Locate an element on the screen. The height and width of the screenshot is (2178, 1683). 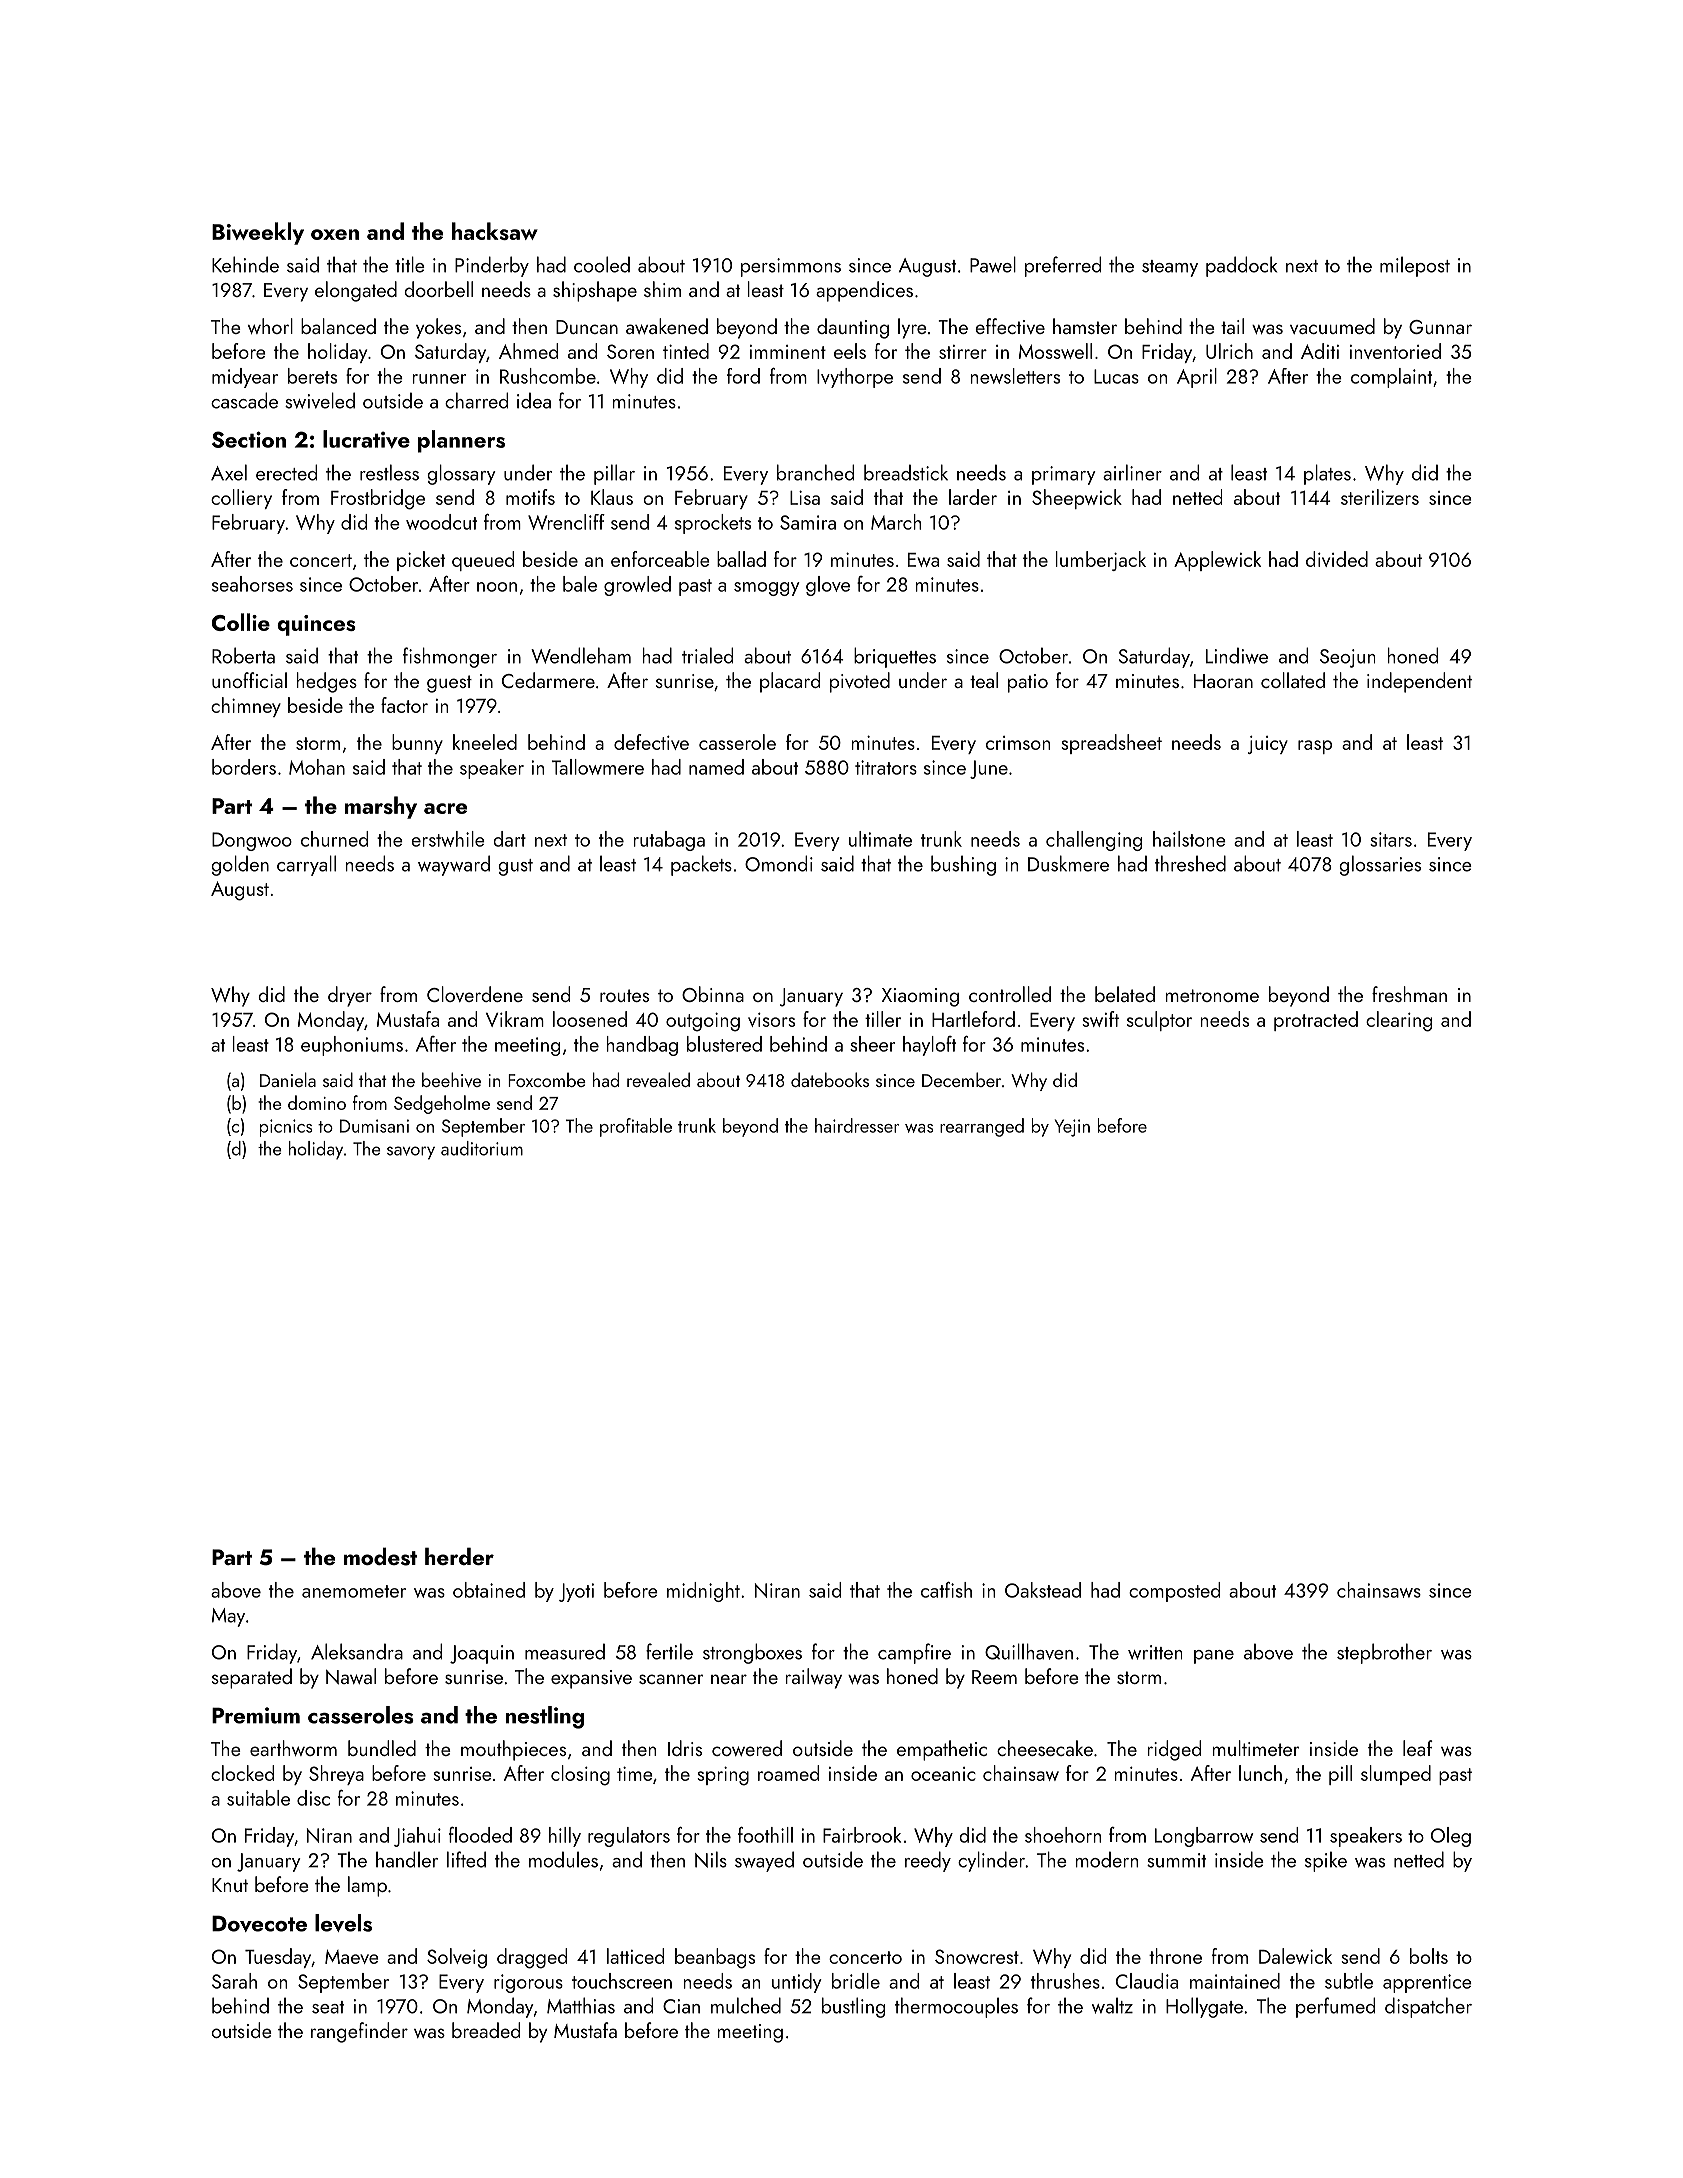
steamy is located at coordinates (1170, 268).
